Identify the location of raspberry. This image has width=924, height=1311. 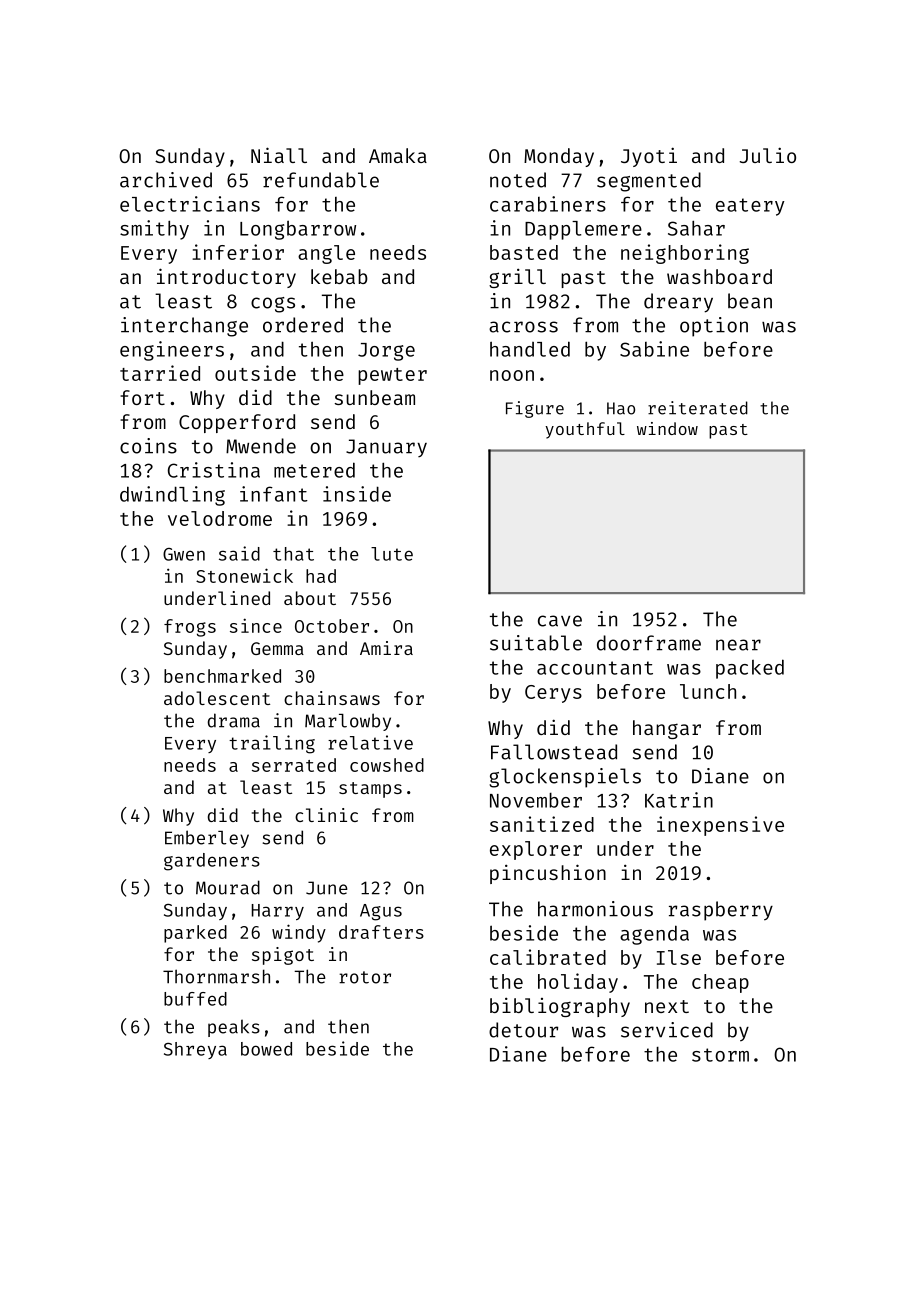
(721, 911).
